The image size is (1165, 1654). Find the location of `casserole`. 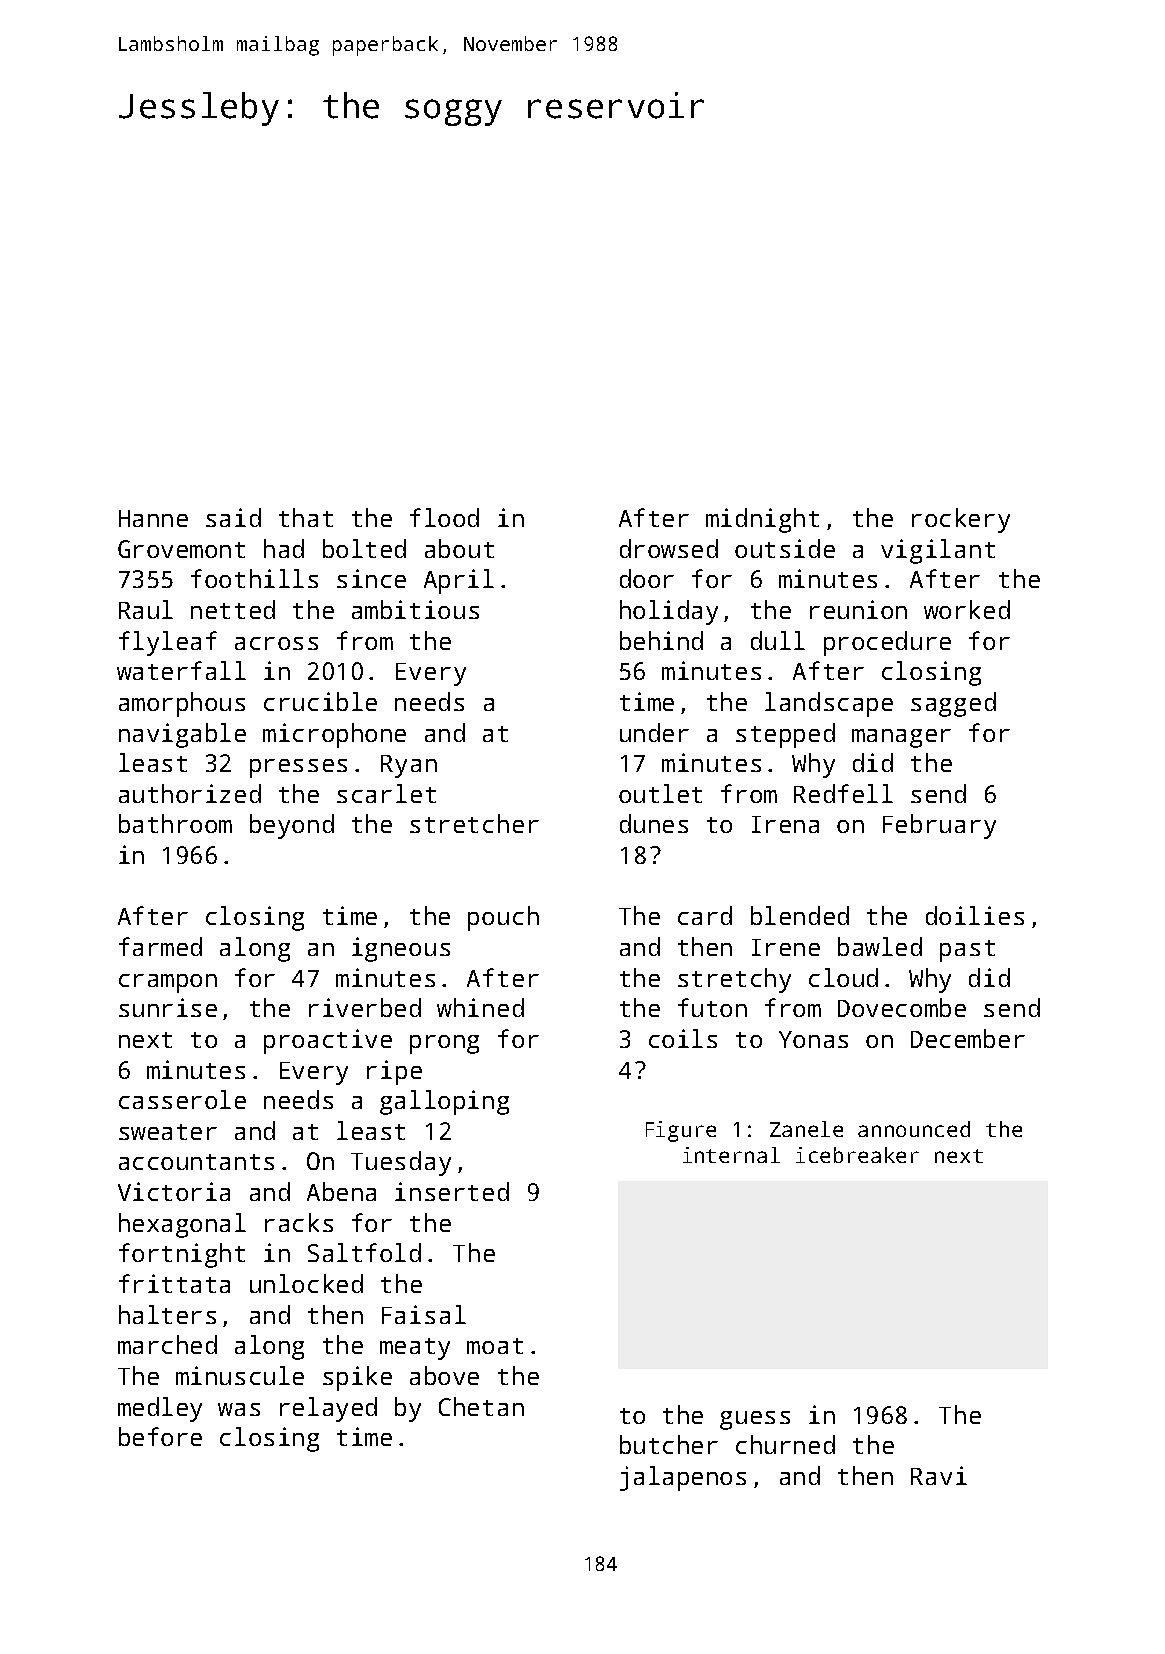

casserole is located at coordinates (182, 1099).
